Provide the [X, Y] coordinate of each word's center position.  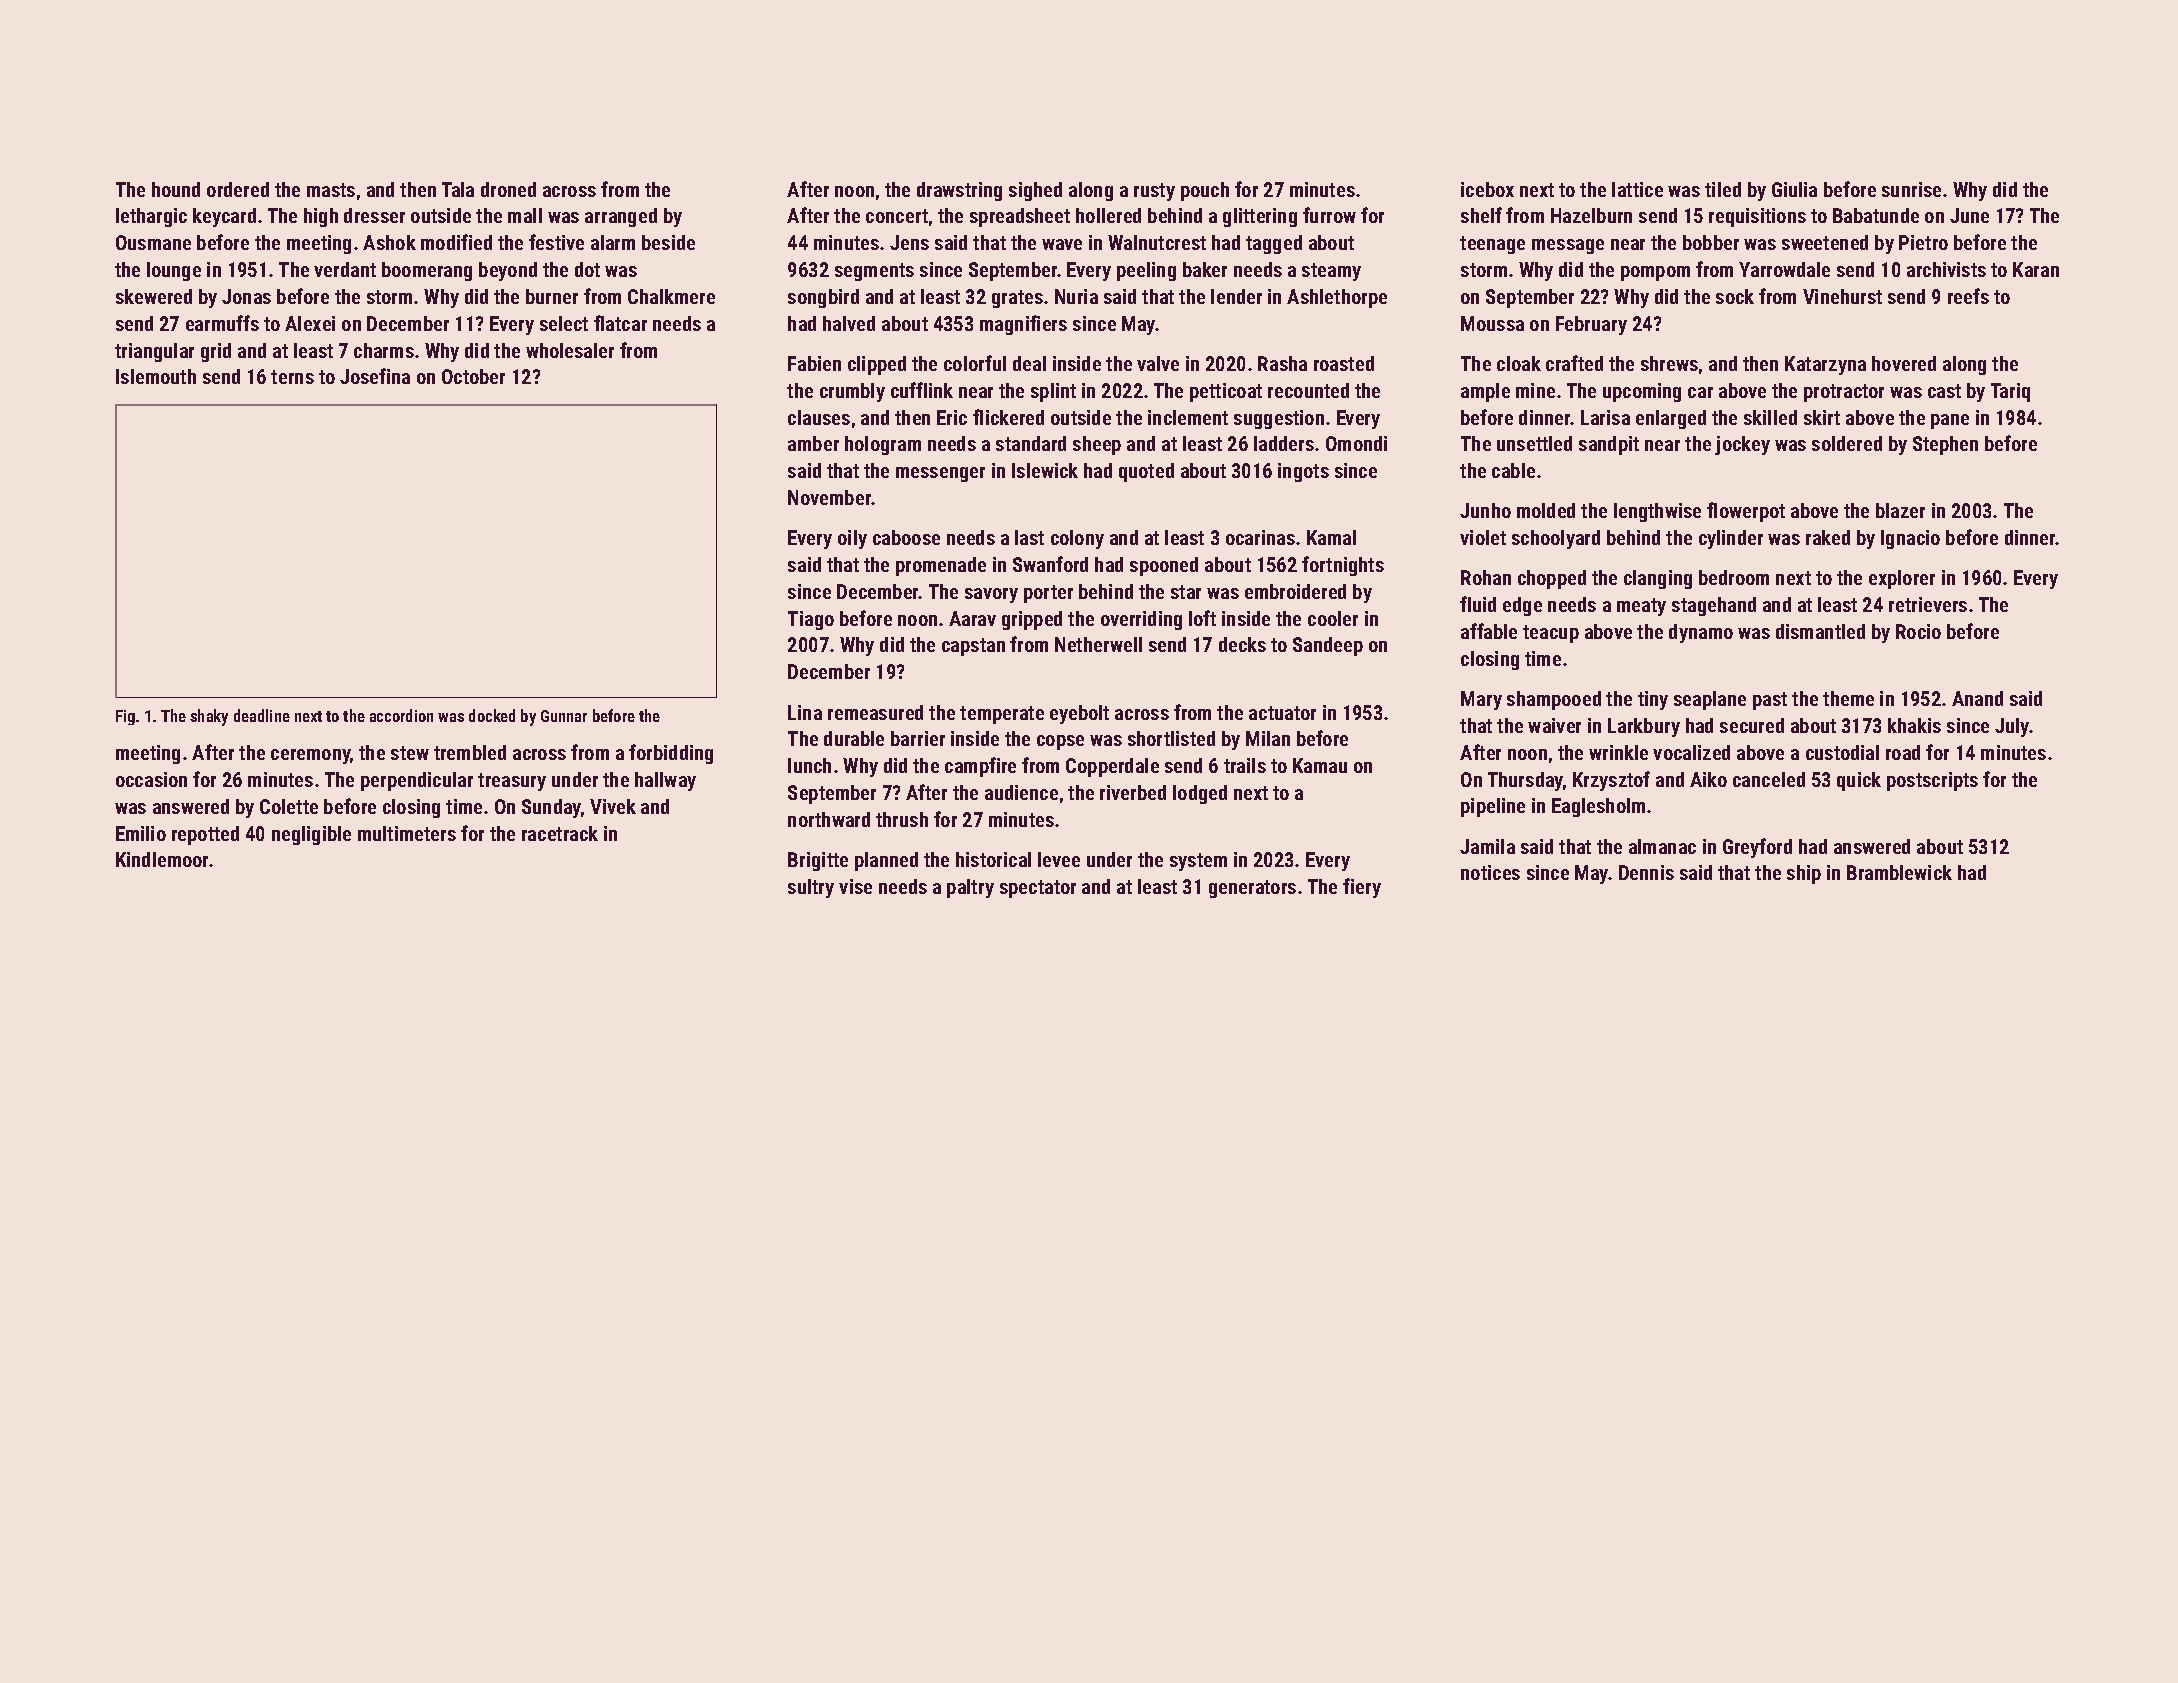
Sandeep [1328, 646]
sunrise [1911, 189]
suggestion [1279, 419]
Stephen [1945, 445]
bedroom [1734, 577]
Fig [125, 717]
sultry [811, 888]
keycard [224, 217]
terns [292, 377]
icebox [1487, 189]
